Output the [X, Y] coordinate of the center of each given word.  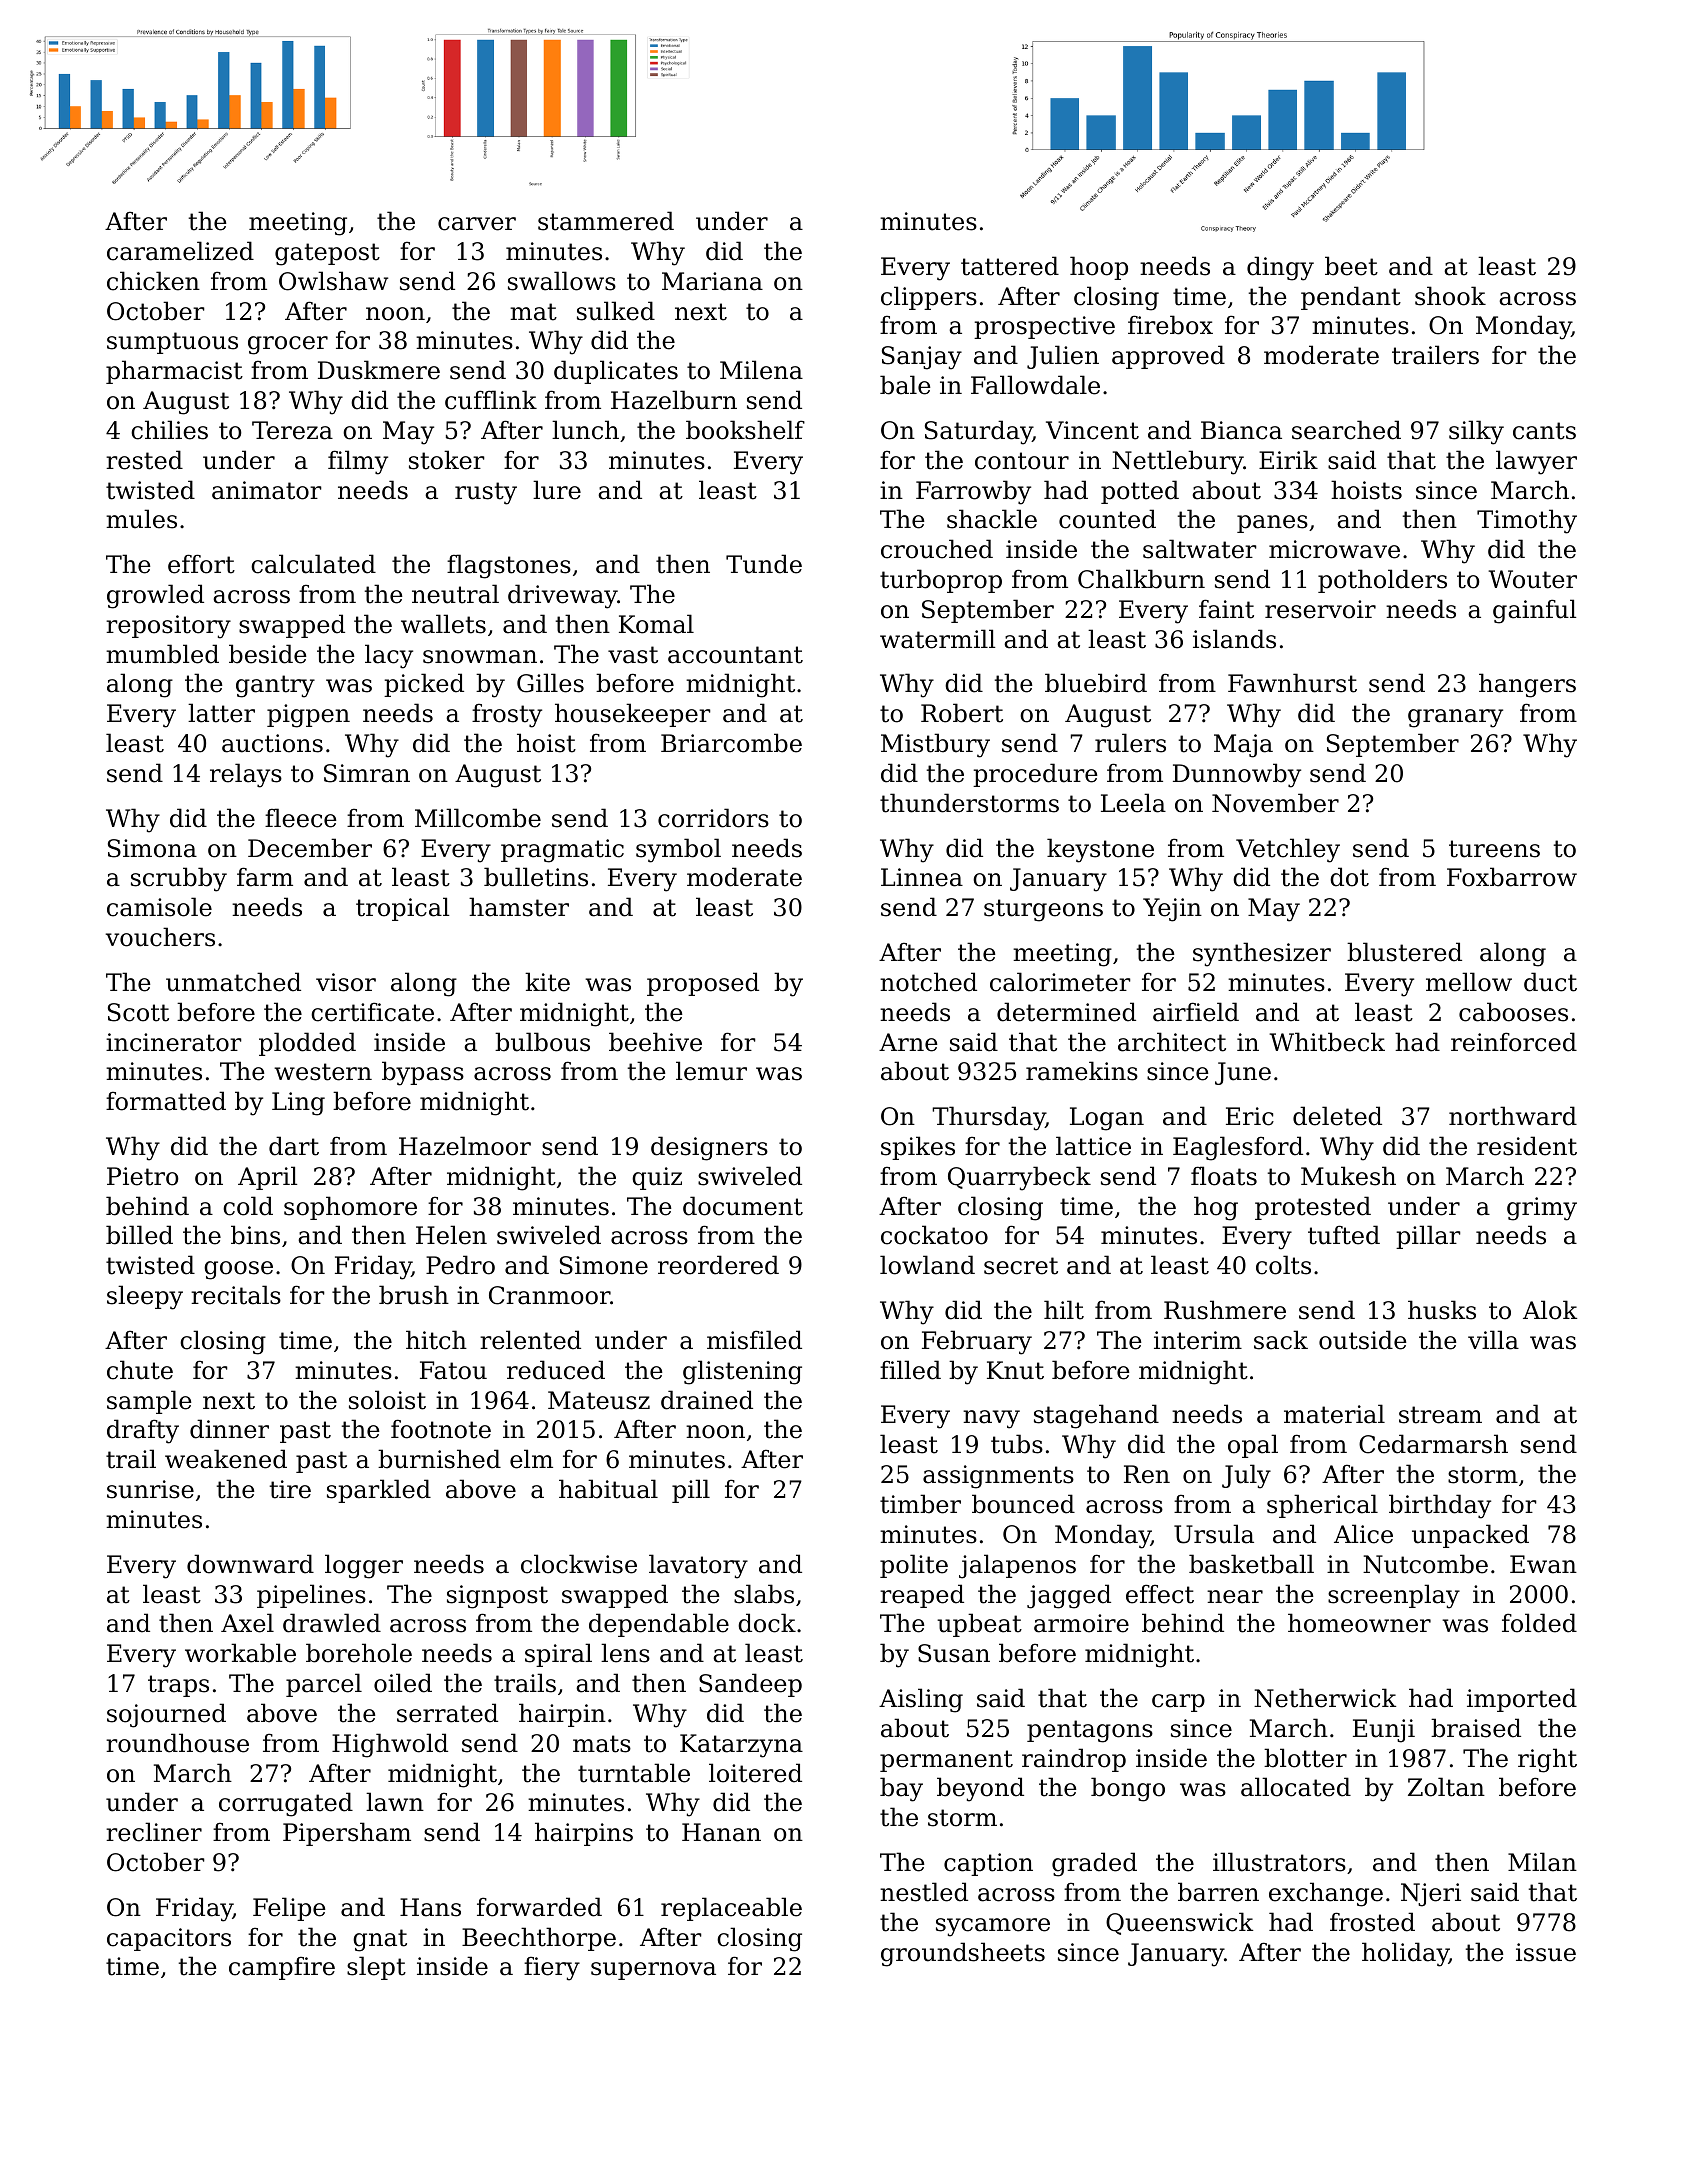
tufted [1344, 1235]
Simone [604, 1265]
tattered [1010, 266]
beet [1351, 266]
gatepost [327, 254]
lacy [389, 656]
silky [1476, 432]
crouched [937, 549]
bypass [423, 1073]
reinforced [1514, 1042]
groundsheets [963, 1954]
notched [928, 982]
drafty [143, 1431]
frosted [1372, 1922]
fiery [552, 1969]
